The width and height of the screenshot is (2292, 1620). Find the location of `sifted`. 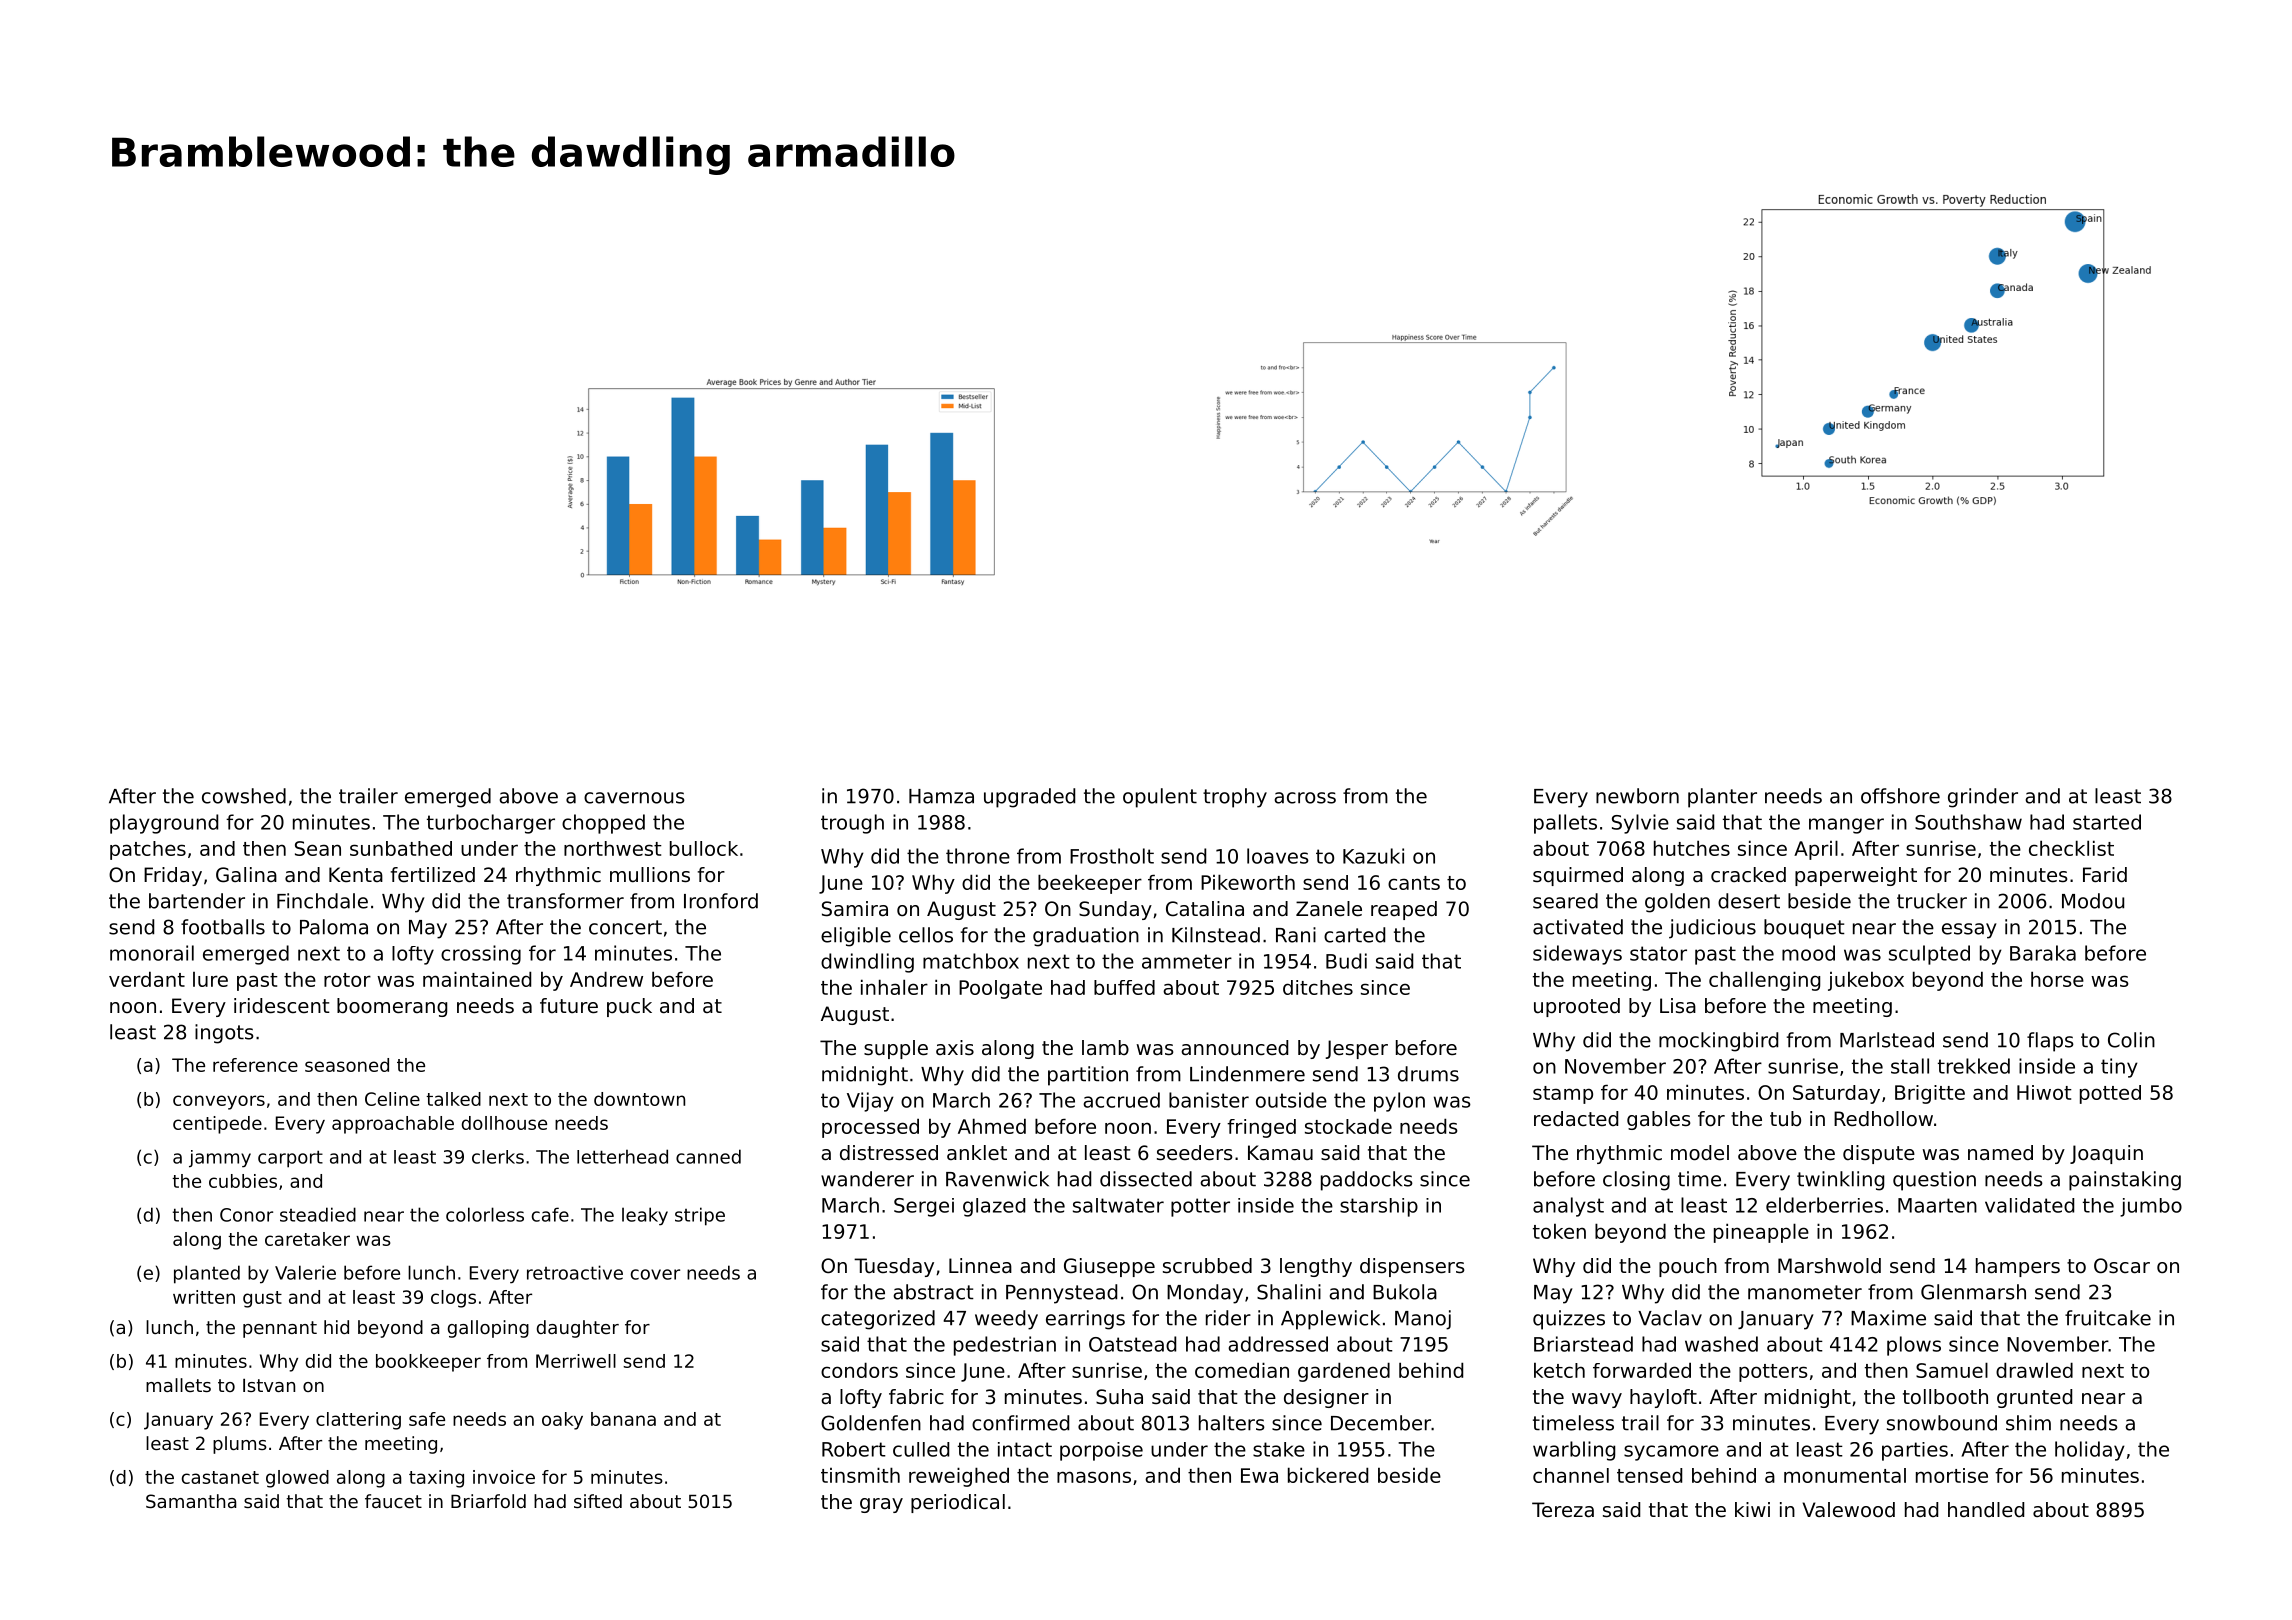

sifted is located at coordinates (598, 1501).
